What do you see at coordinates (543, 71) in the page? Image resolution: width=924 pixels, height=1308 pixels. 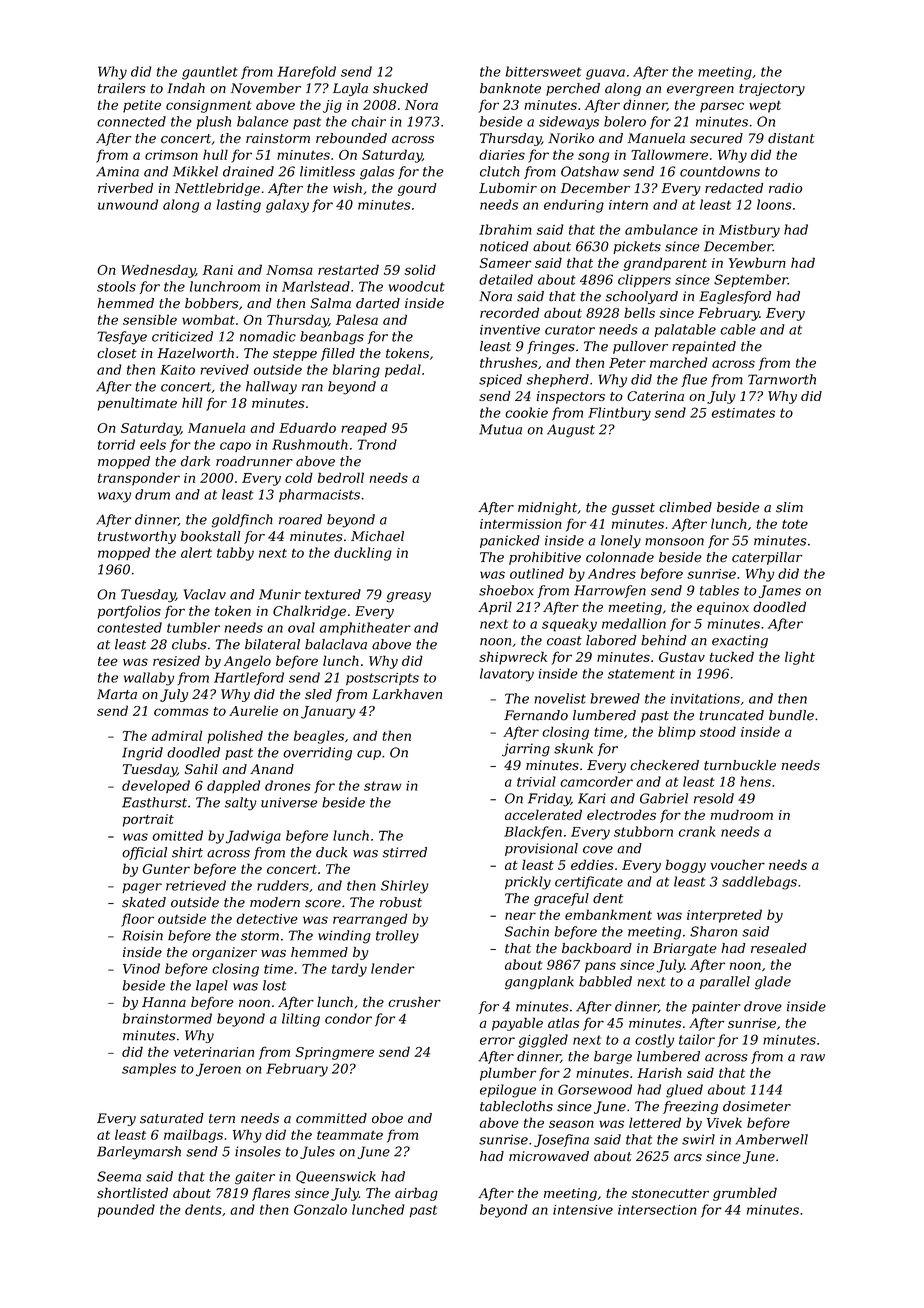 I see `bittersweet` at bounding box center [543, 71].
